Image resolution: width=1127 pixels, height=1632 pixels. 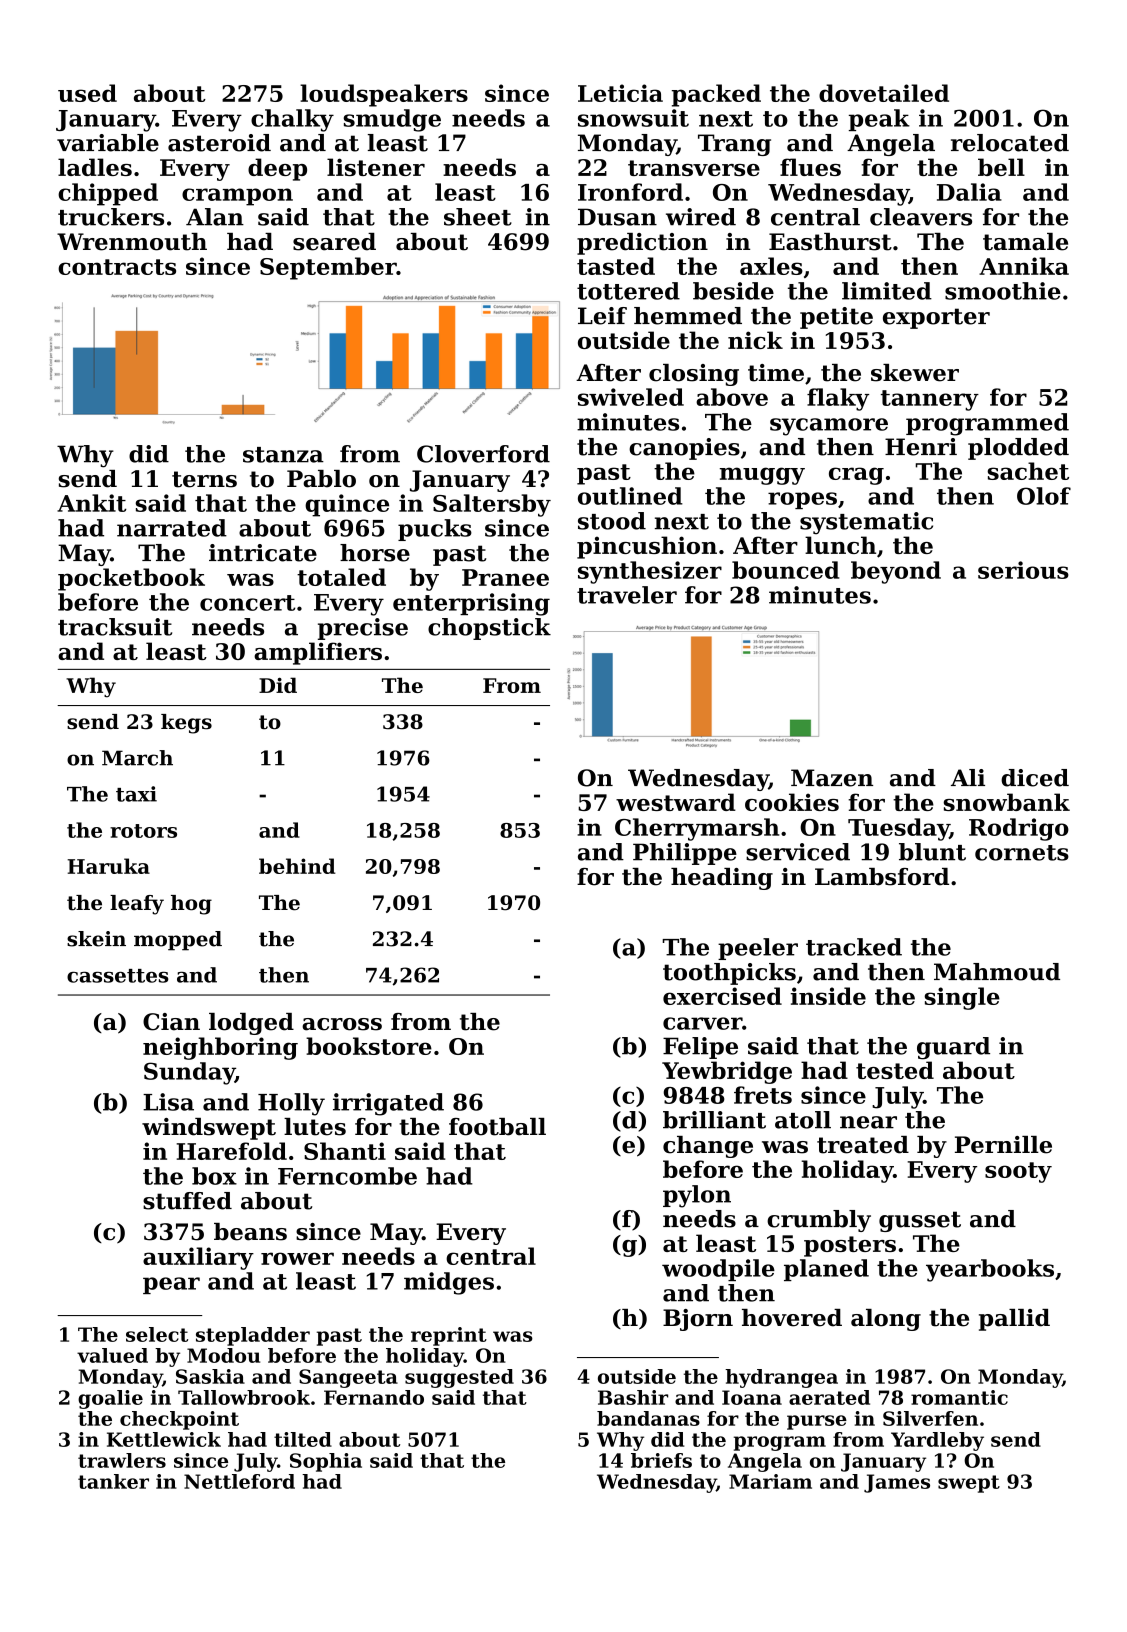 What do you see at coordinates (239, 1481) in the document?
I see `Nettleford` at bounding box center [239, 1481].
